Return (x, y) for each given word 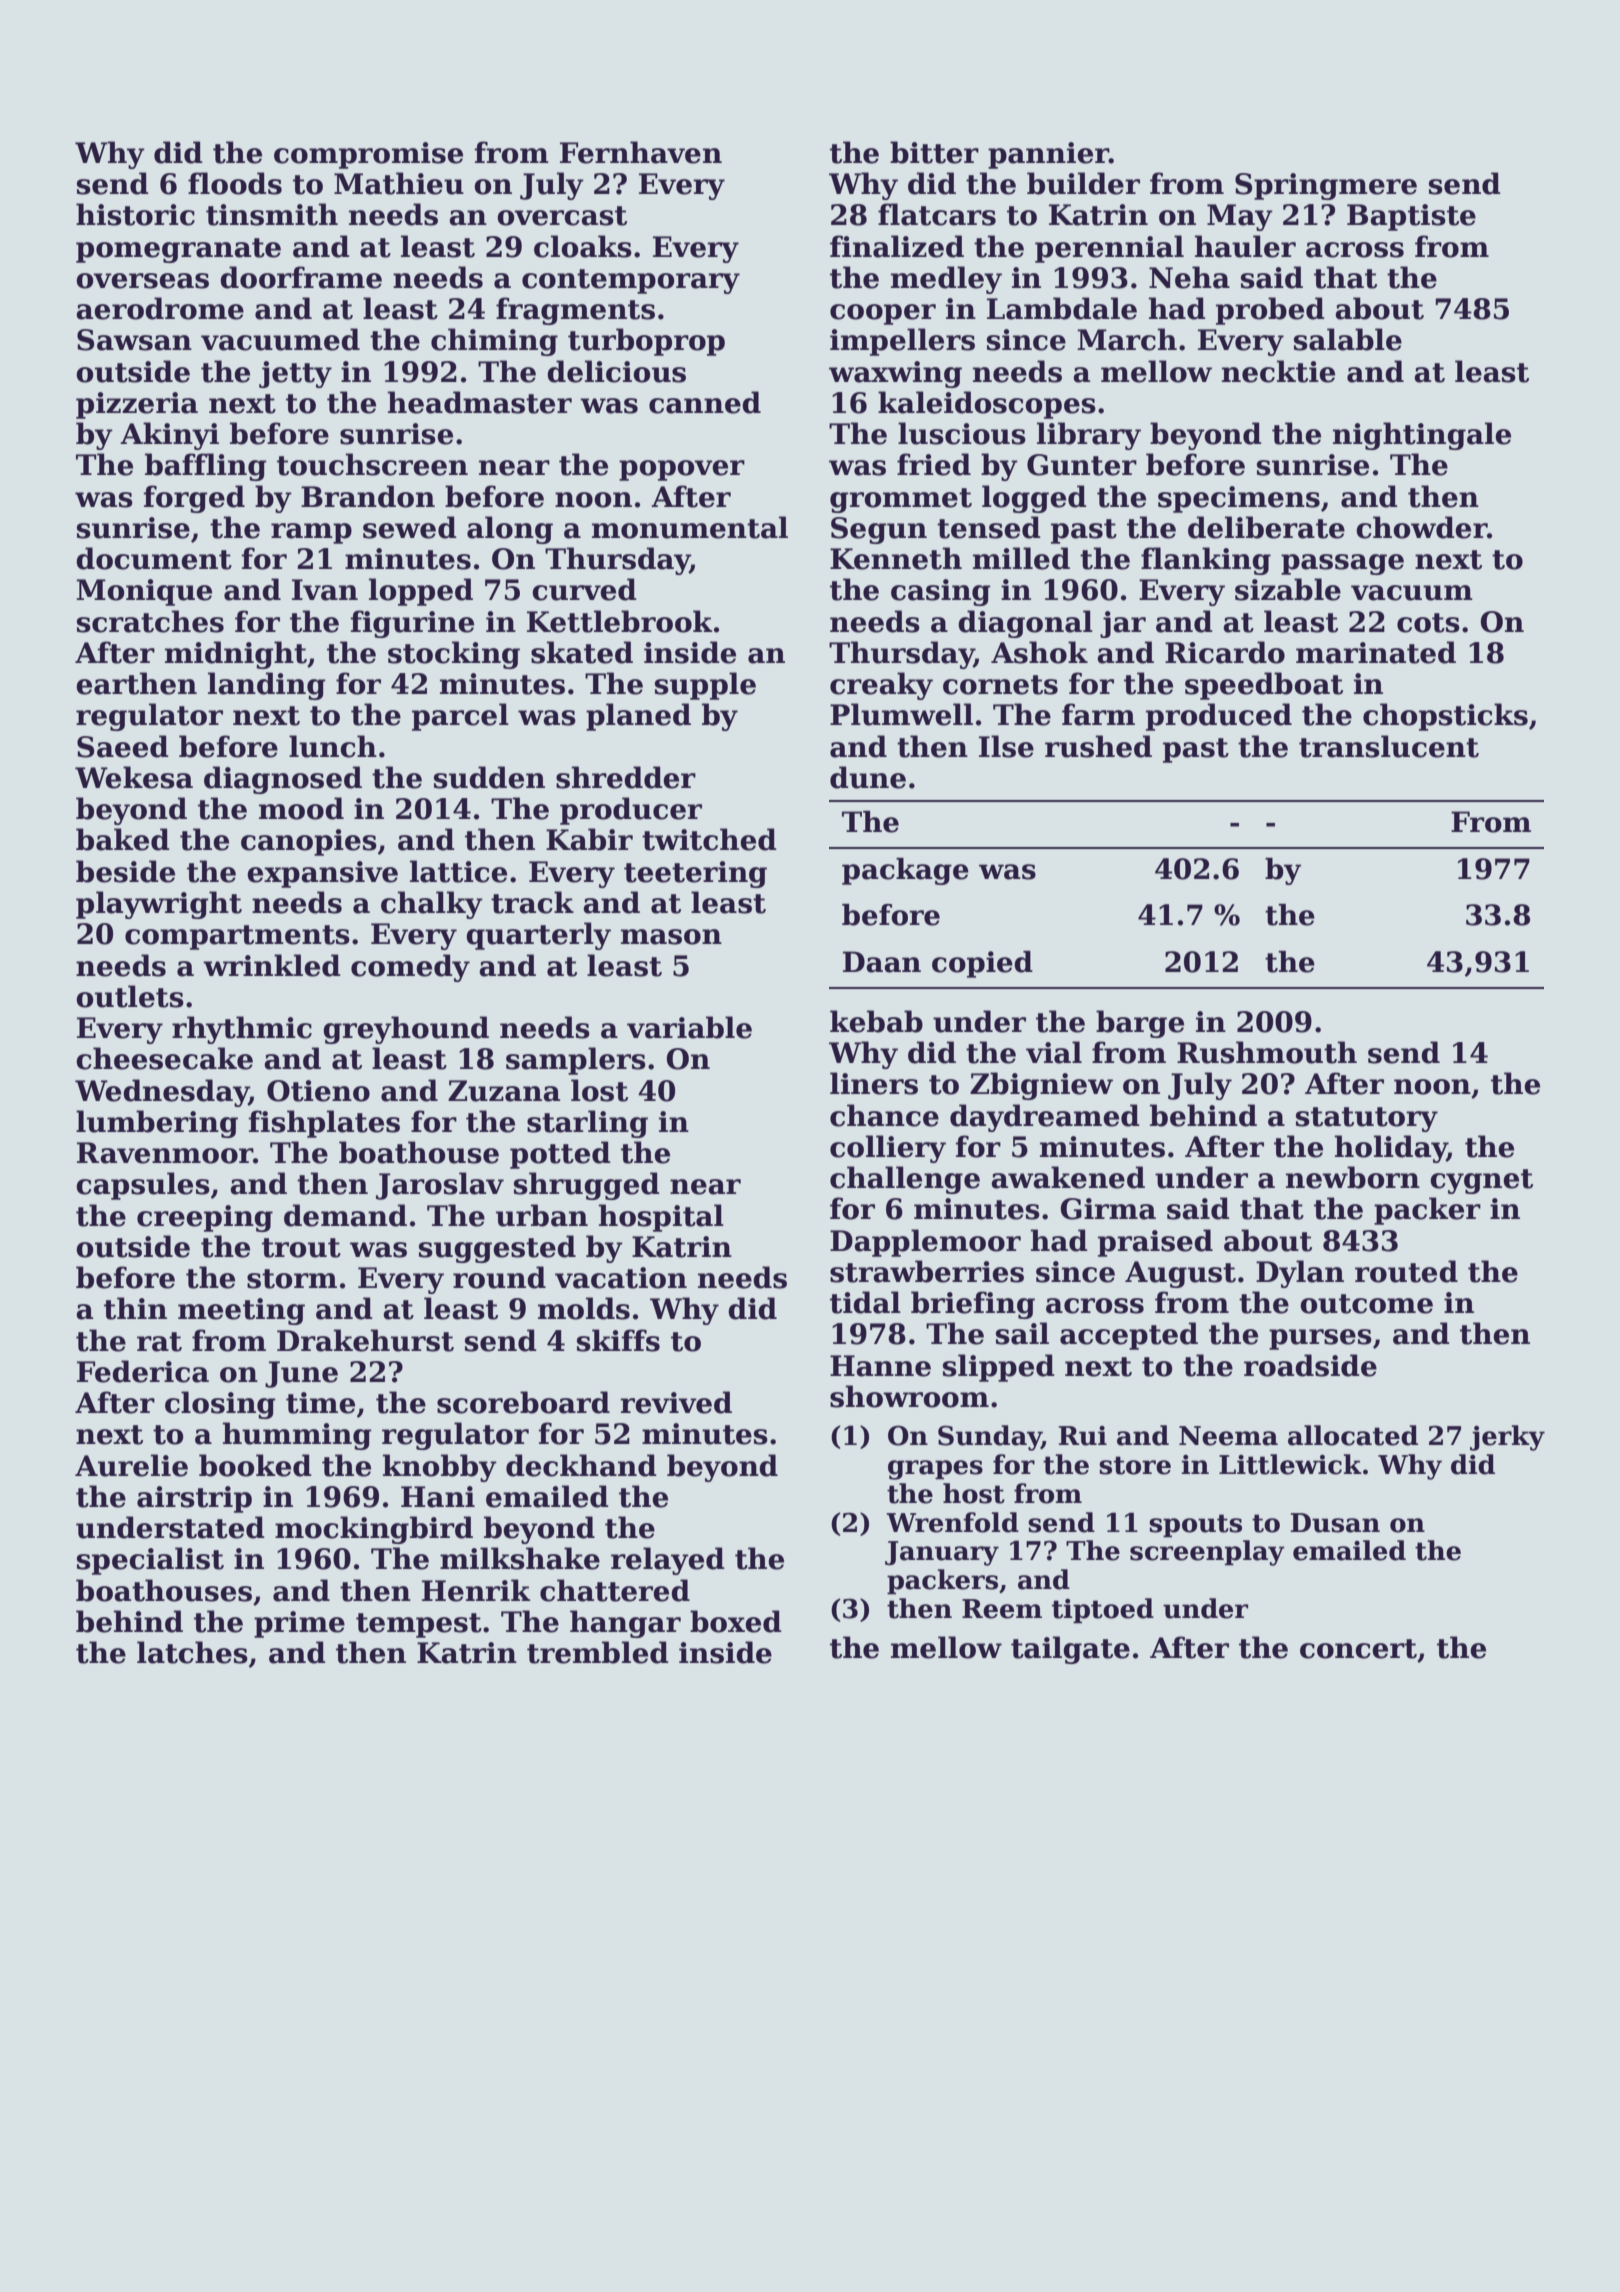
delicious (616, 371)
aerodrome (160, 308)
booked (255, 1465)
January (942, 1553)
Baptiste (1411, 217)
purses (1320, 1339)
